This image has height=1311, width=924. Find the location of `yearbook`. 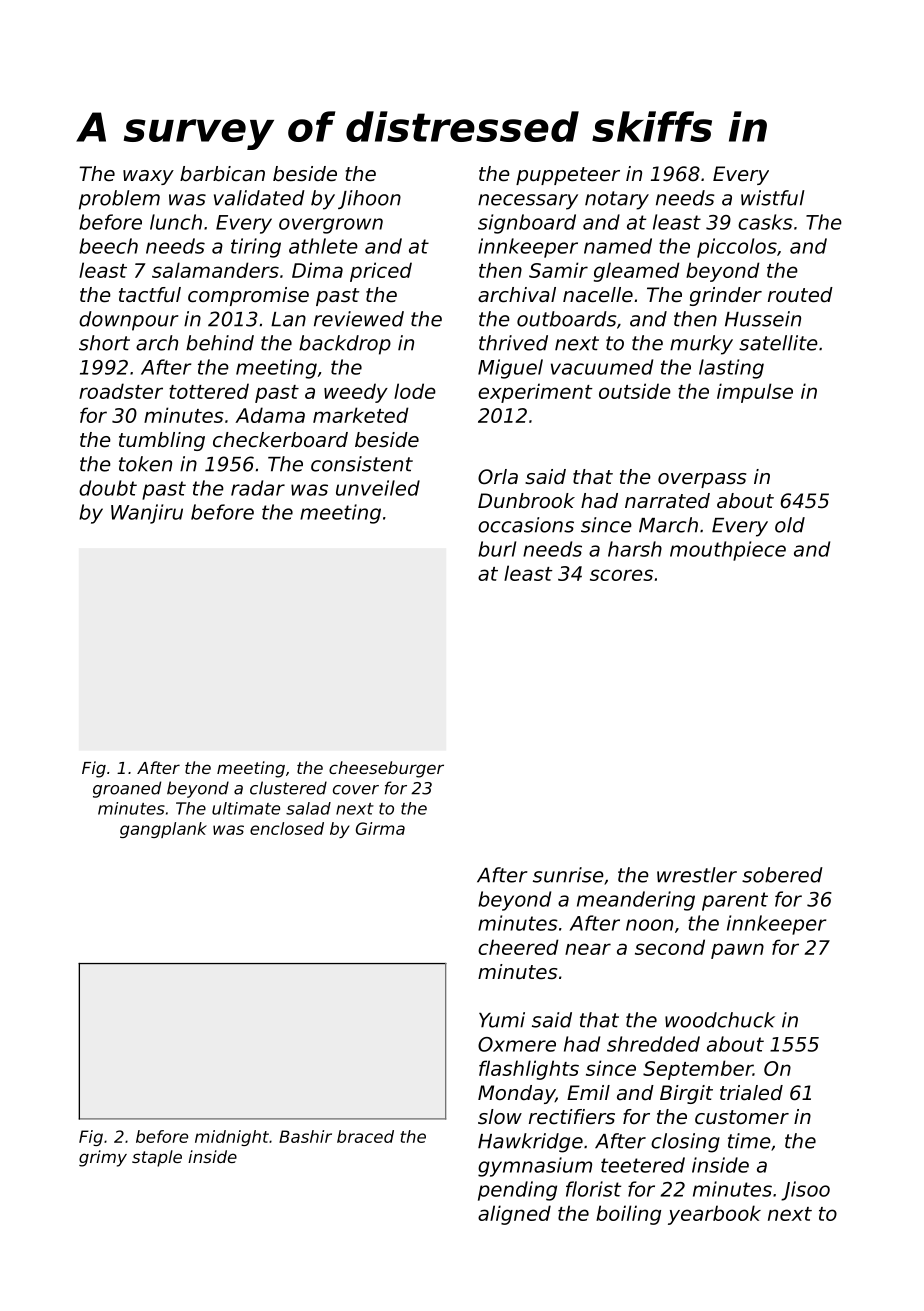

yearbook is located at coordinates (714, 1215).
